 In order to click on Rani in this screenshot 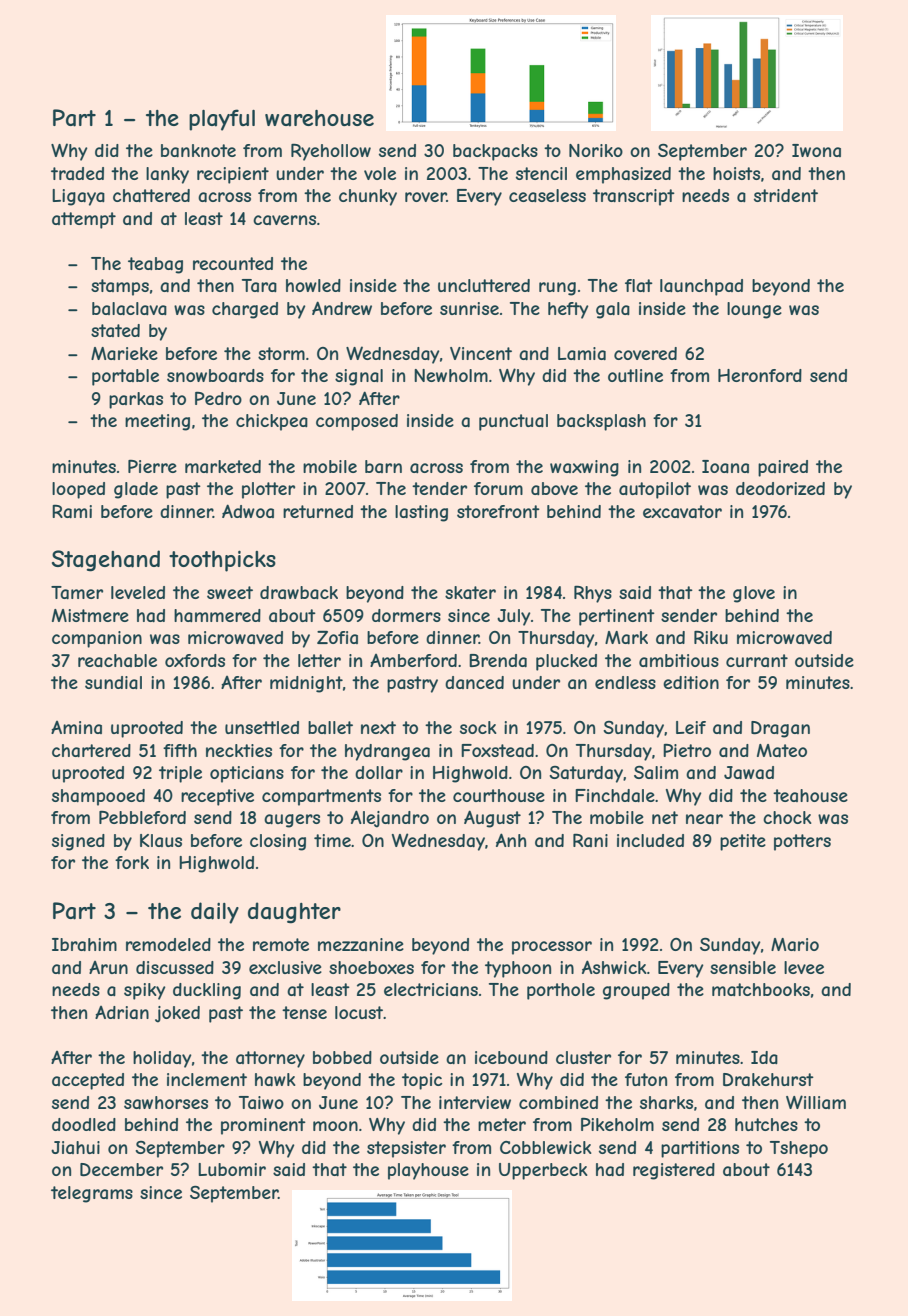, I will do `click(590, 840)`.
